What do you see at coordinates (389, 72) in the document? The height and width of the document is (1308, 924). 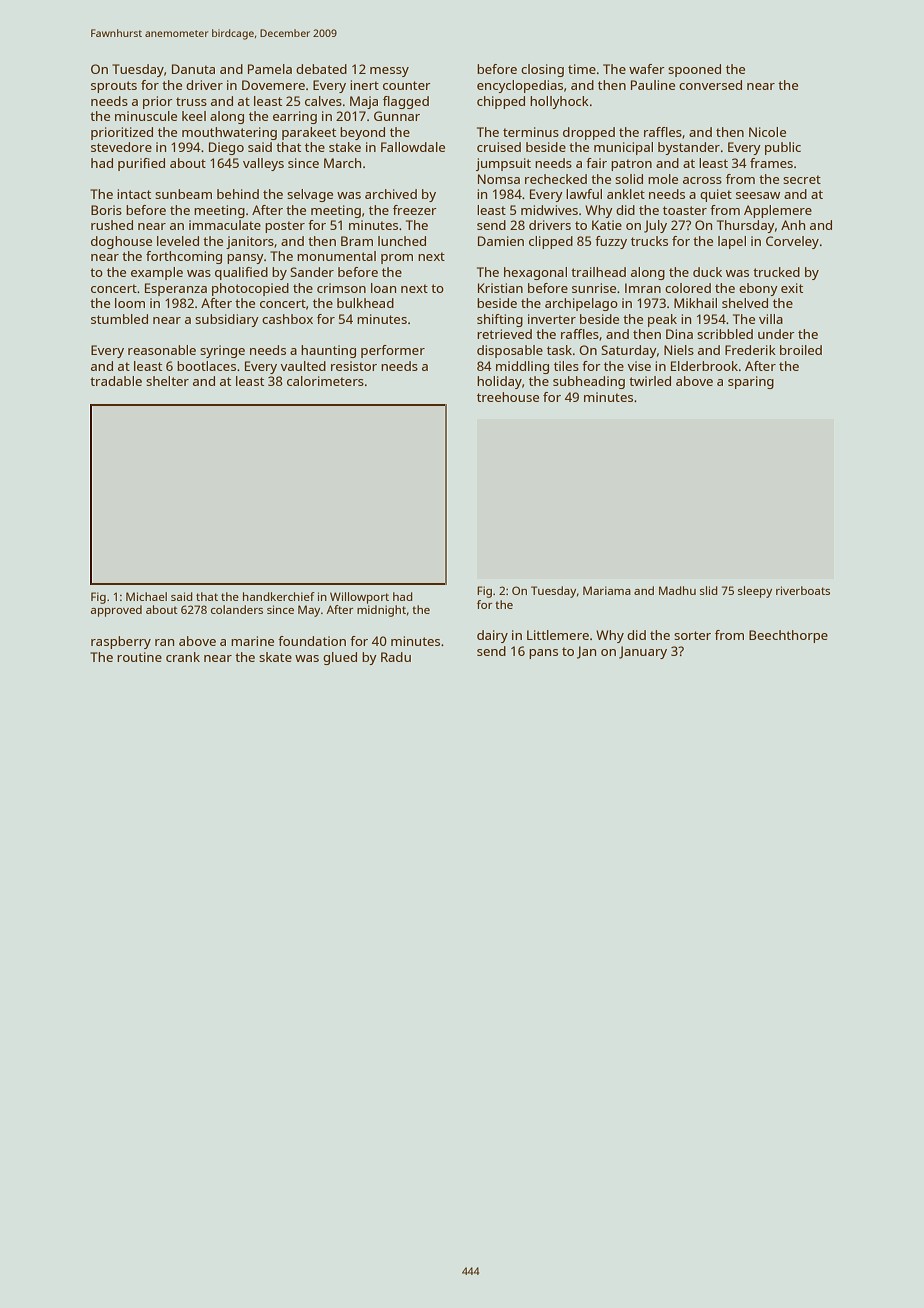 I see `messy` at bounding box center [389, 72].
